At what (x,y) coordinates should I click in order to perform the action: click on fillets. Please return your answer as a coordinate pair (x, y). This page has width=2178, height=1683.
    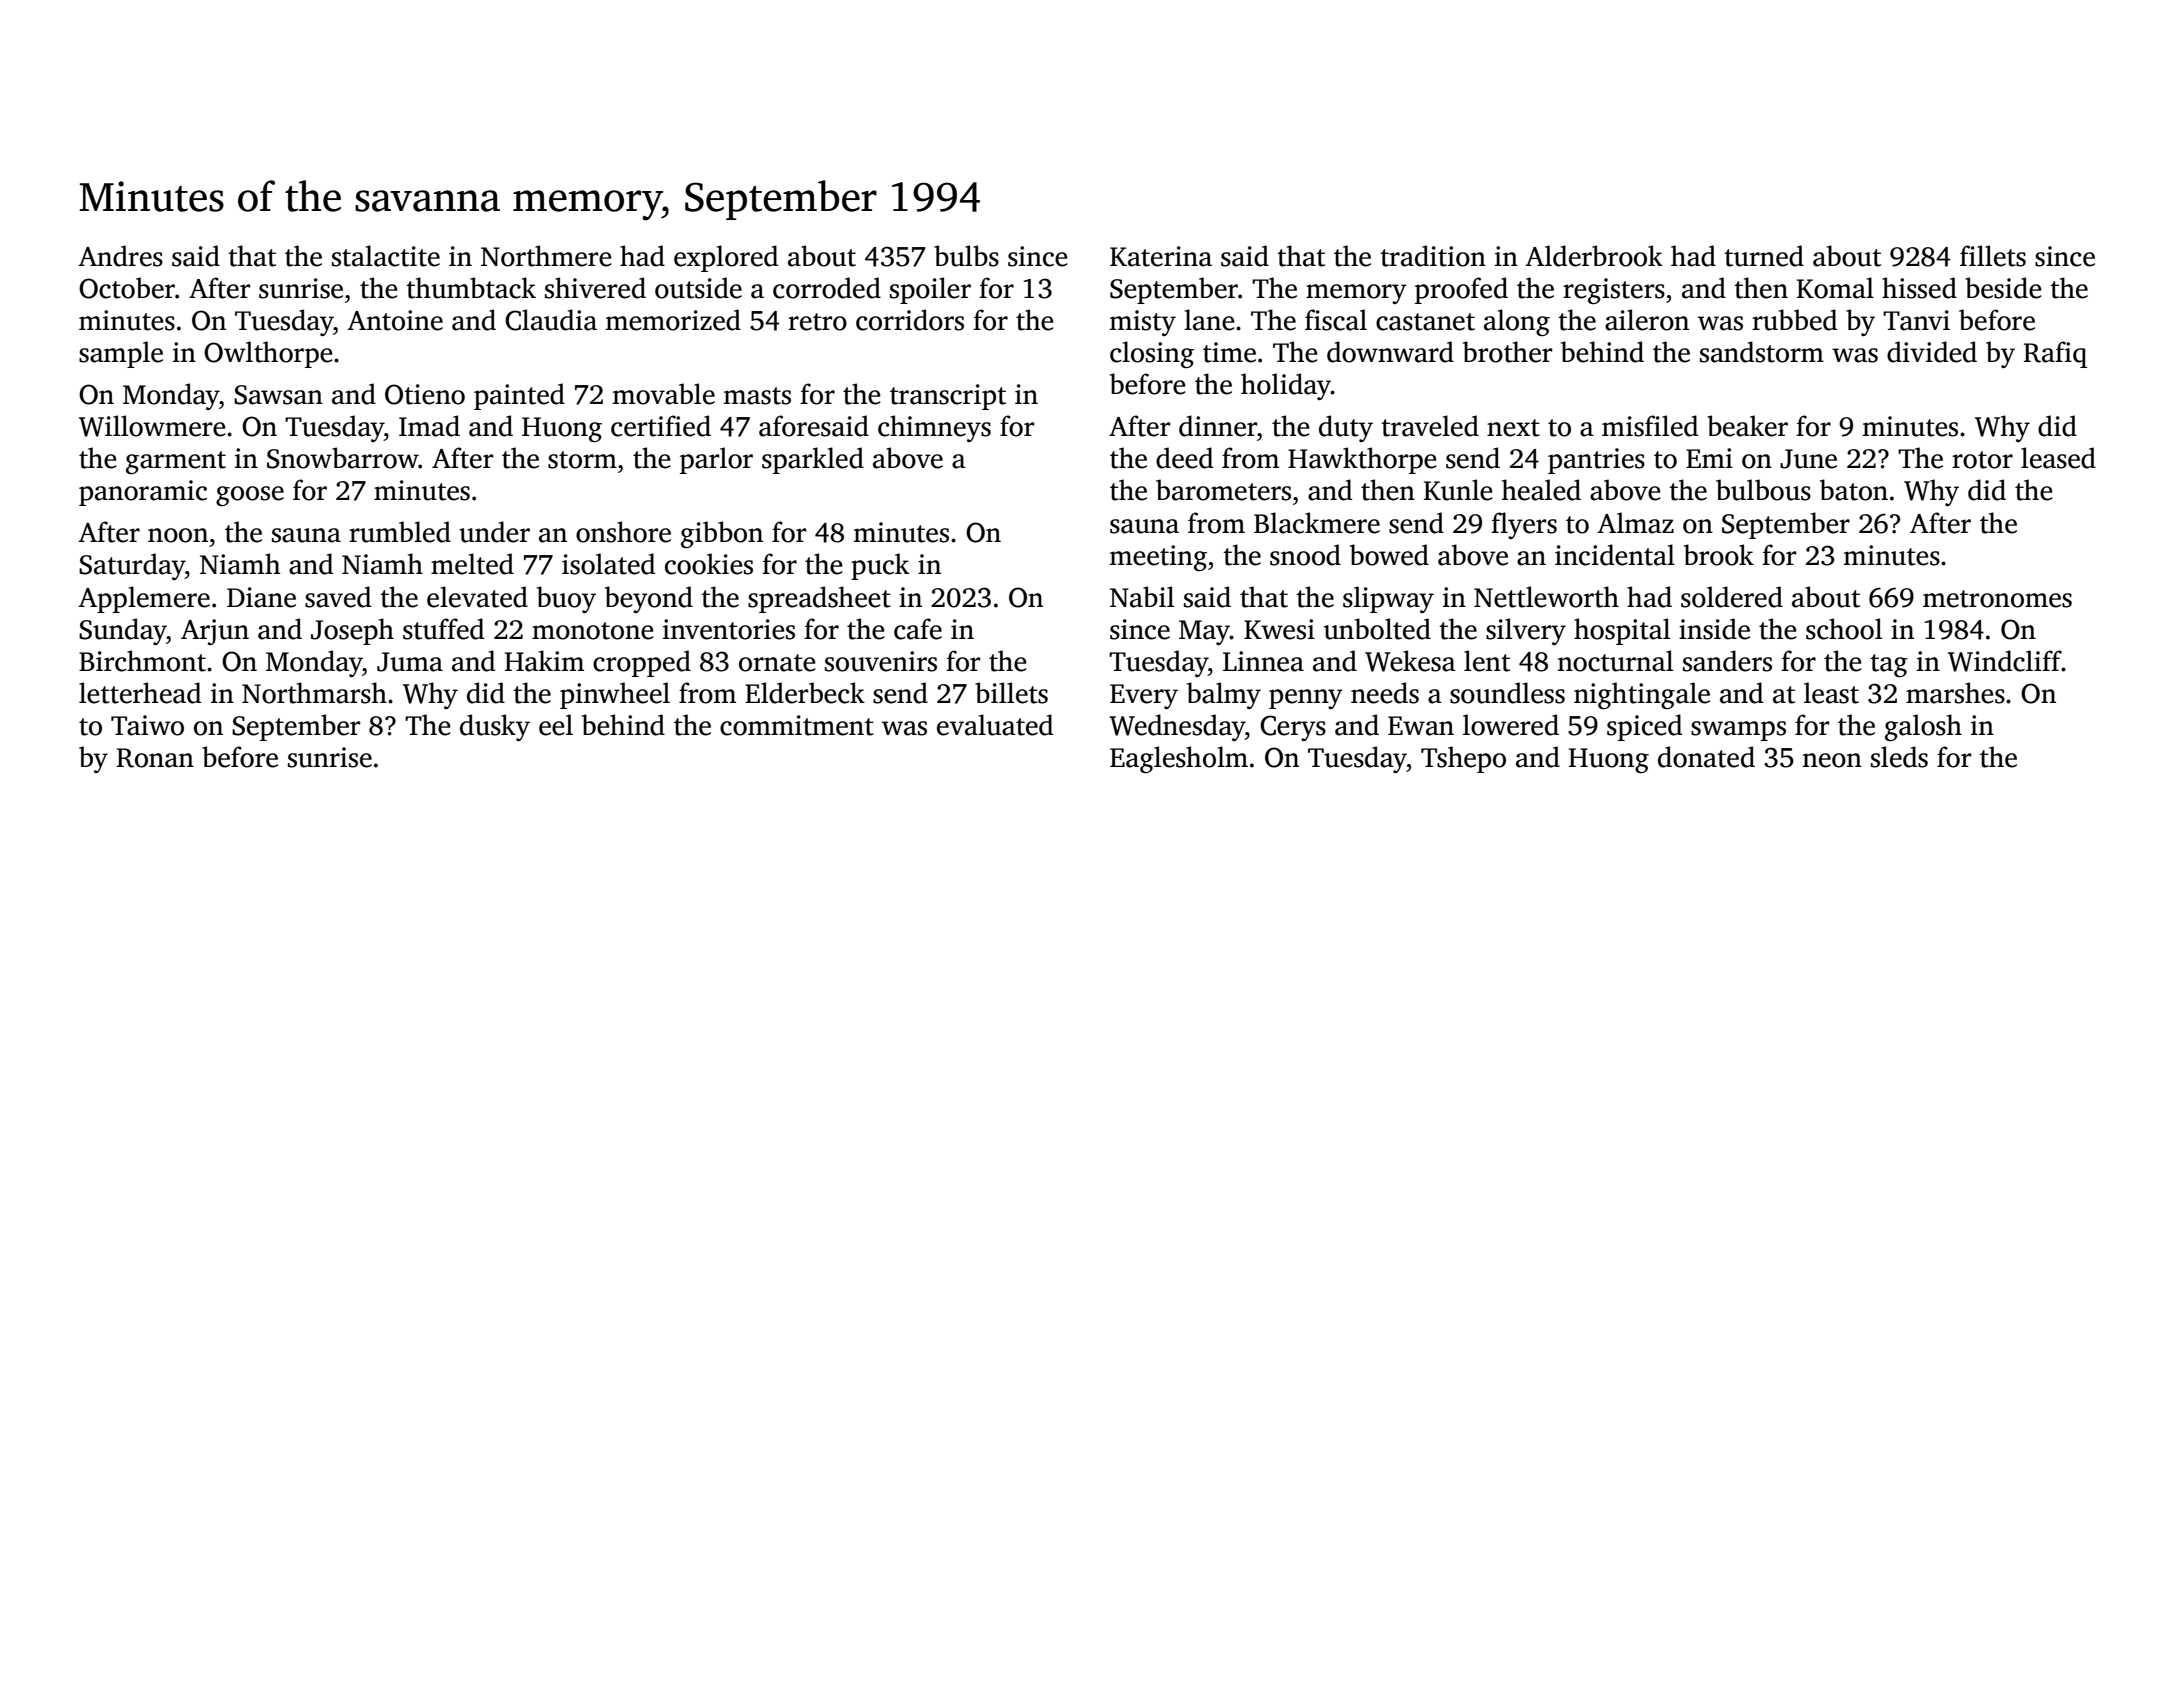
    Looking at the image, I should click on (1993, 256).
